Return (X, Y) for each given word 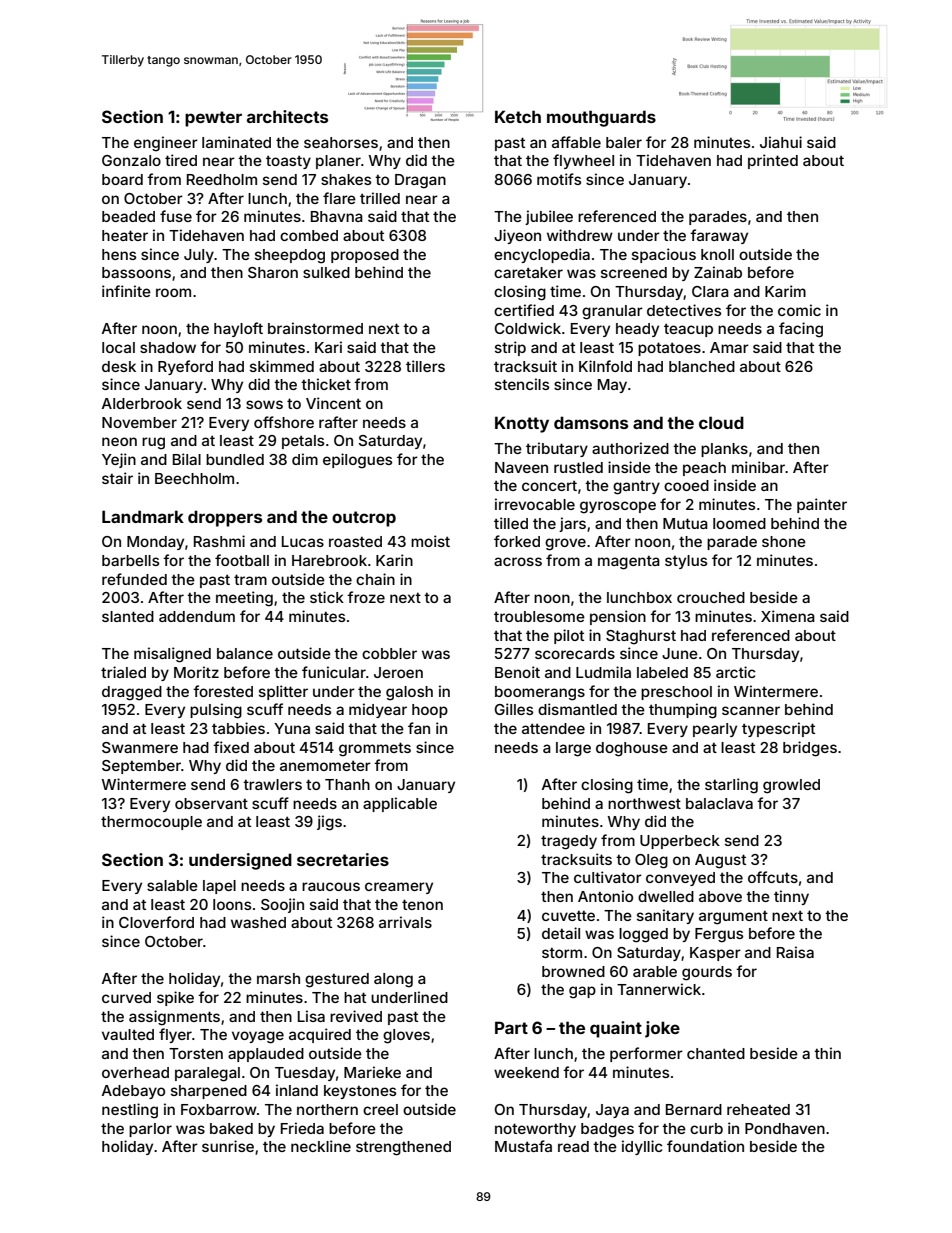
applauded (266, 1055)
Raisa (795, 952)
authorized (630, 448)
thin (827, 1053)
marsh (278, 978)
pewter (213, 119)
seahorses (341, 142)
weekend (526, 1072)
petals (303, 442)
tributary (557, 449)
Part (511, 1027)
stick (327, 597)
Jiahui (781, 142)
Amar (729, 347)
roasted (355, 541)
